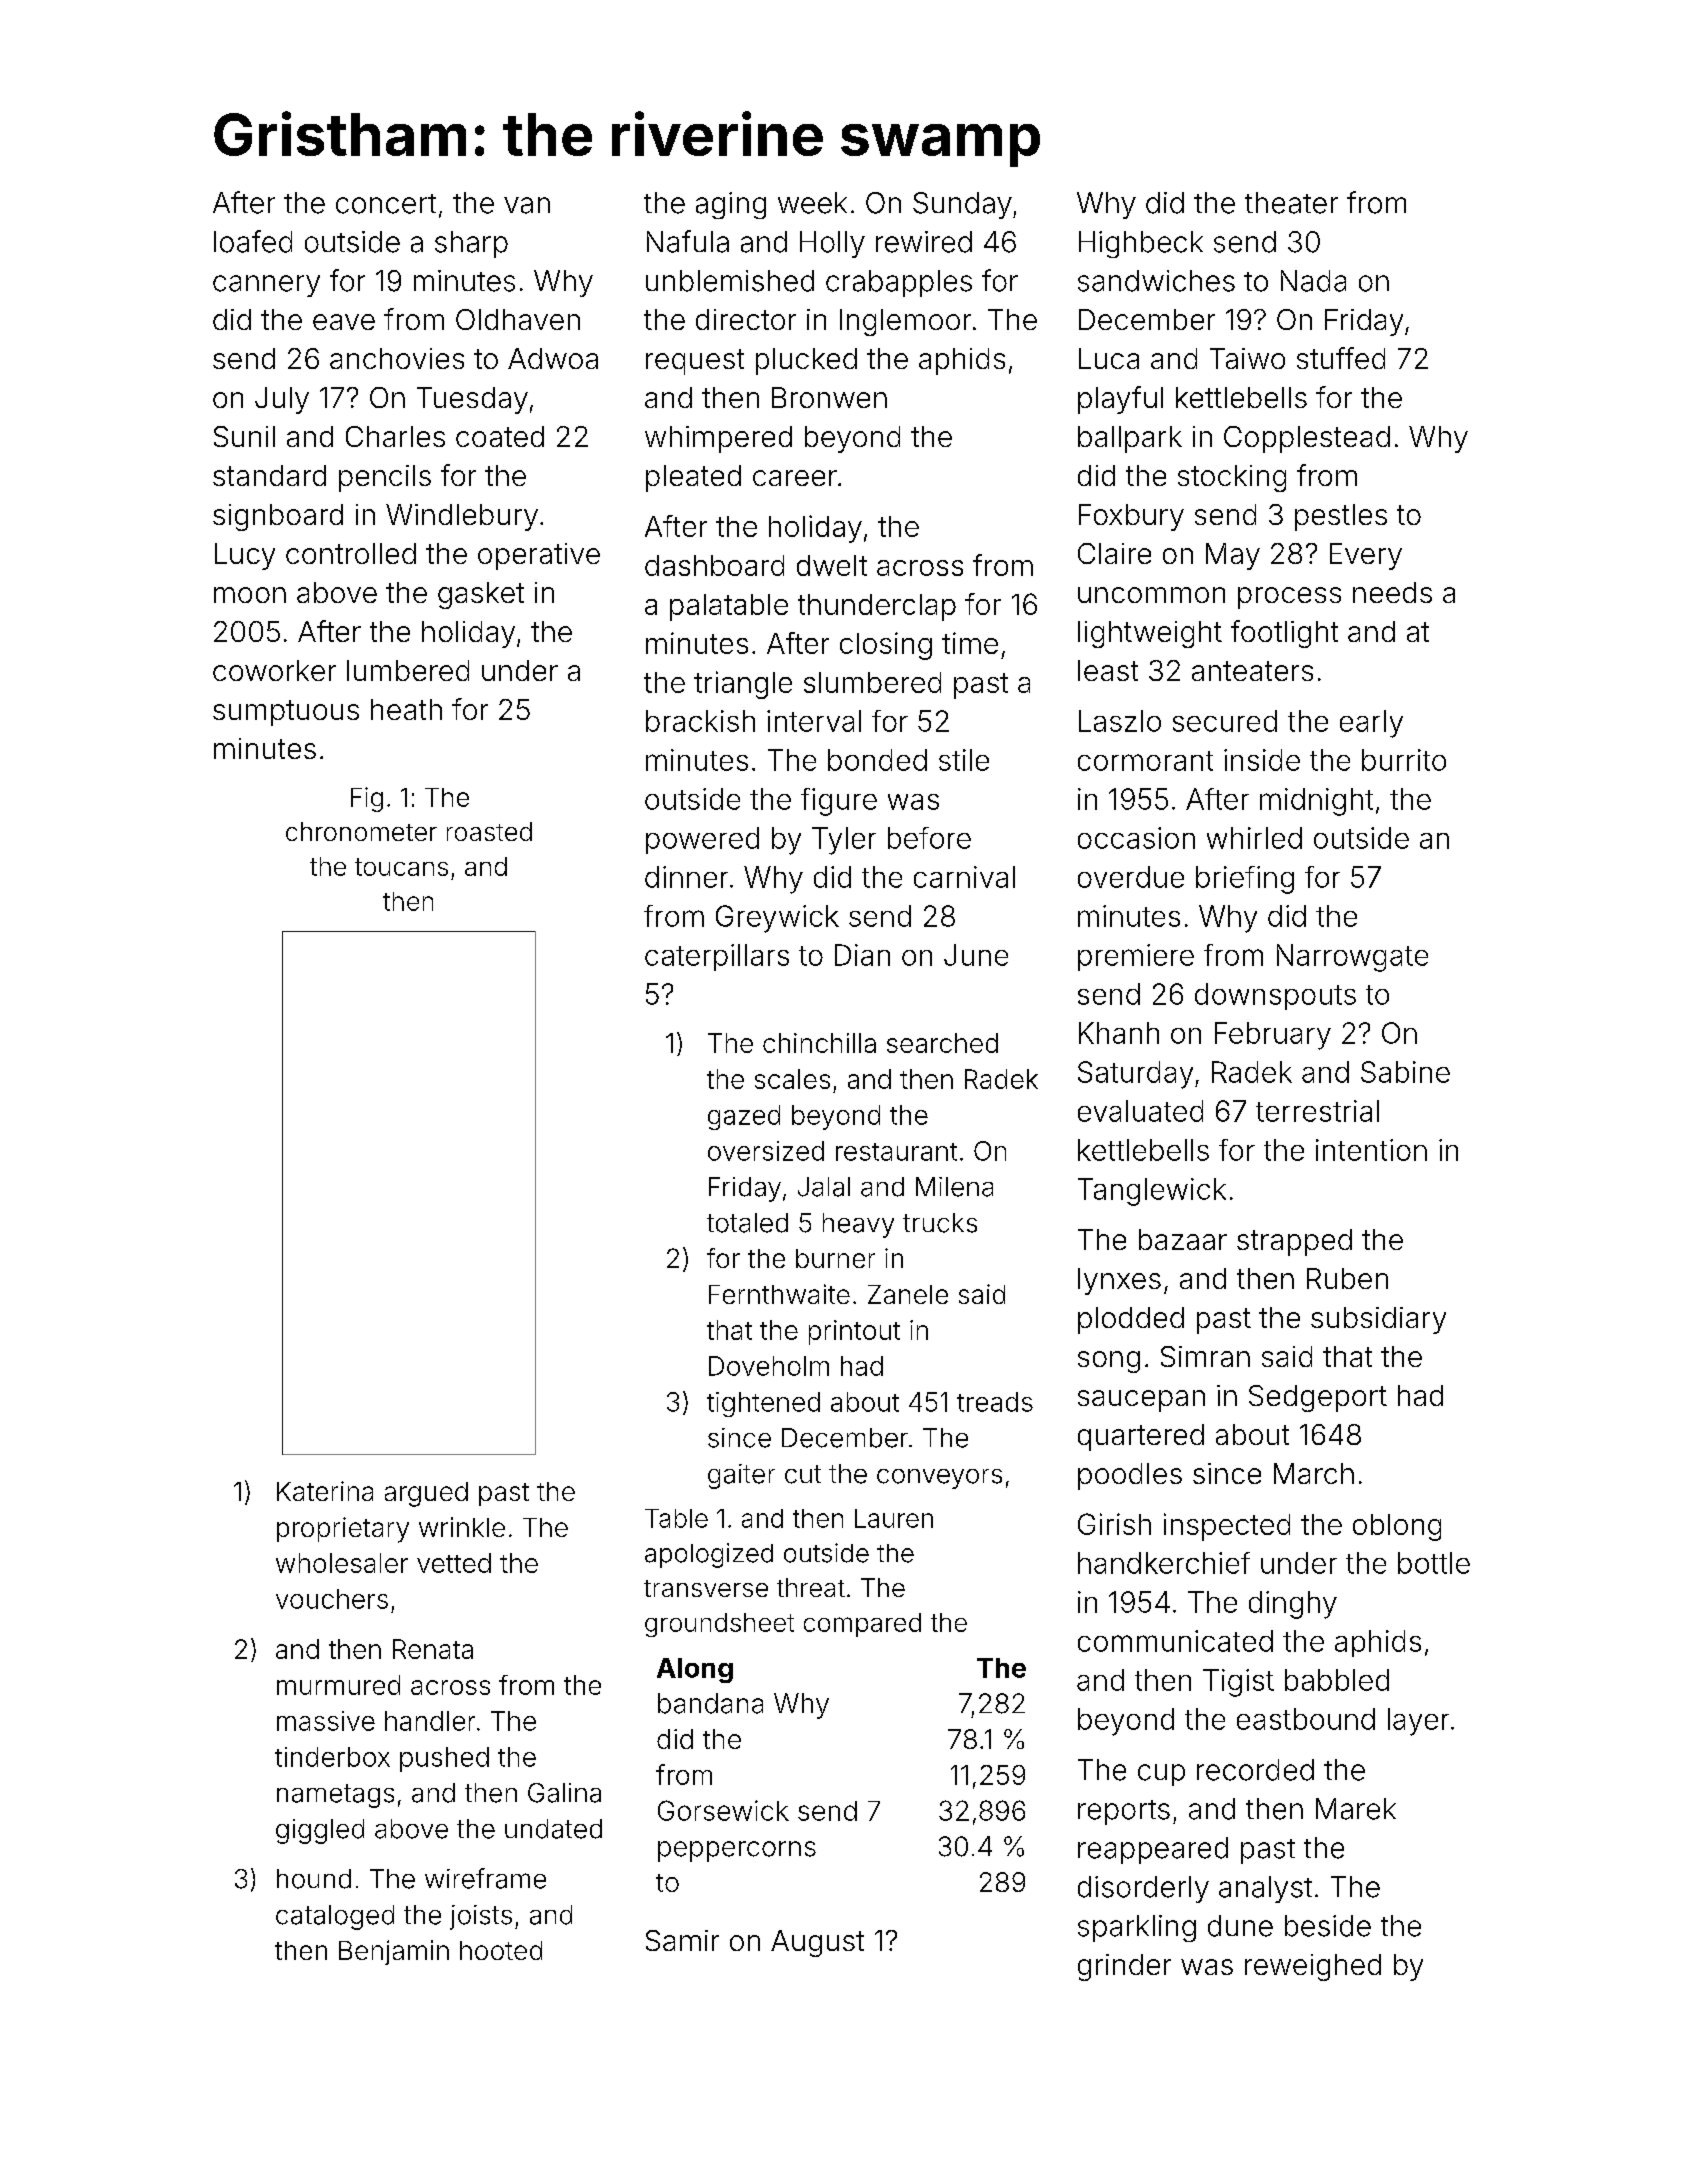  What do you see at coordinates (939, 1479) in the screenshot?
I see `conveyors` at bounding box center [939, 1479].
